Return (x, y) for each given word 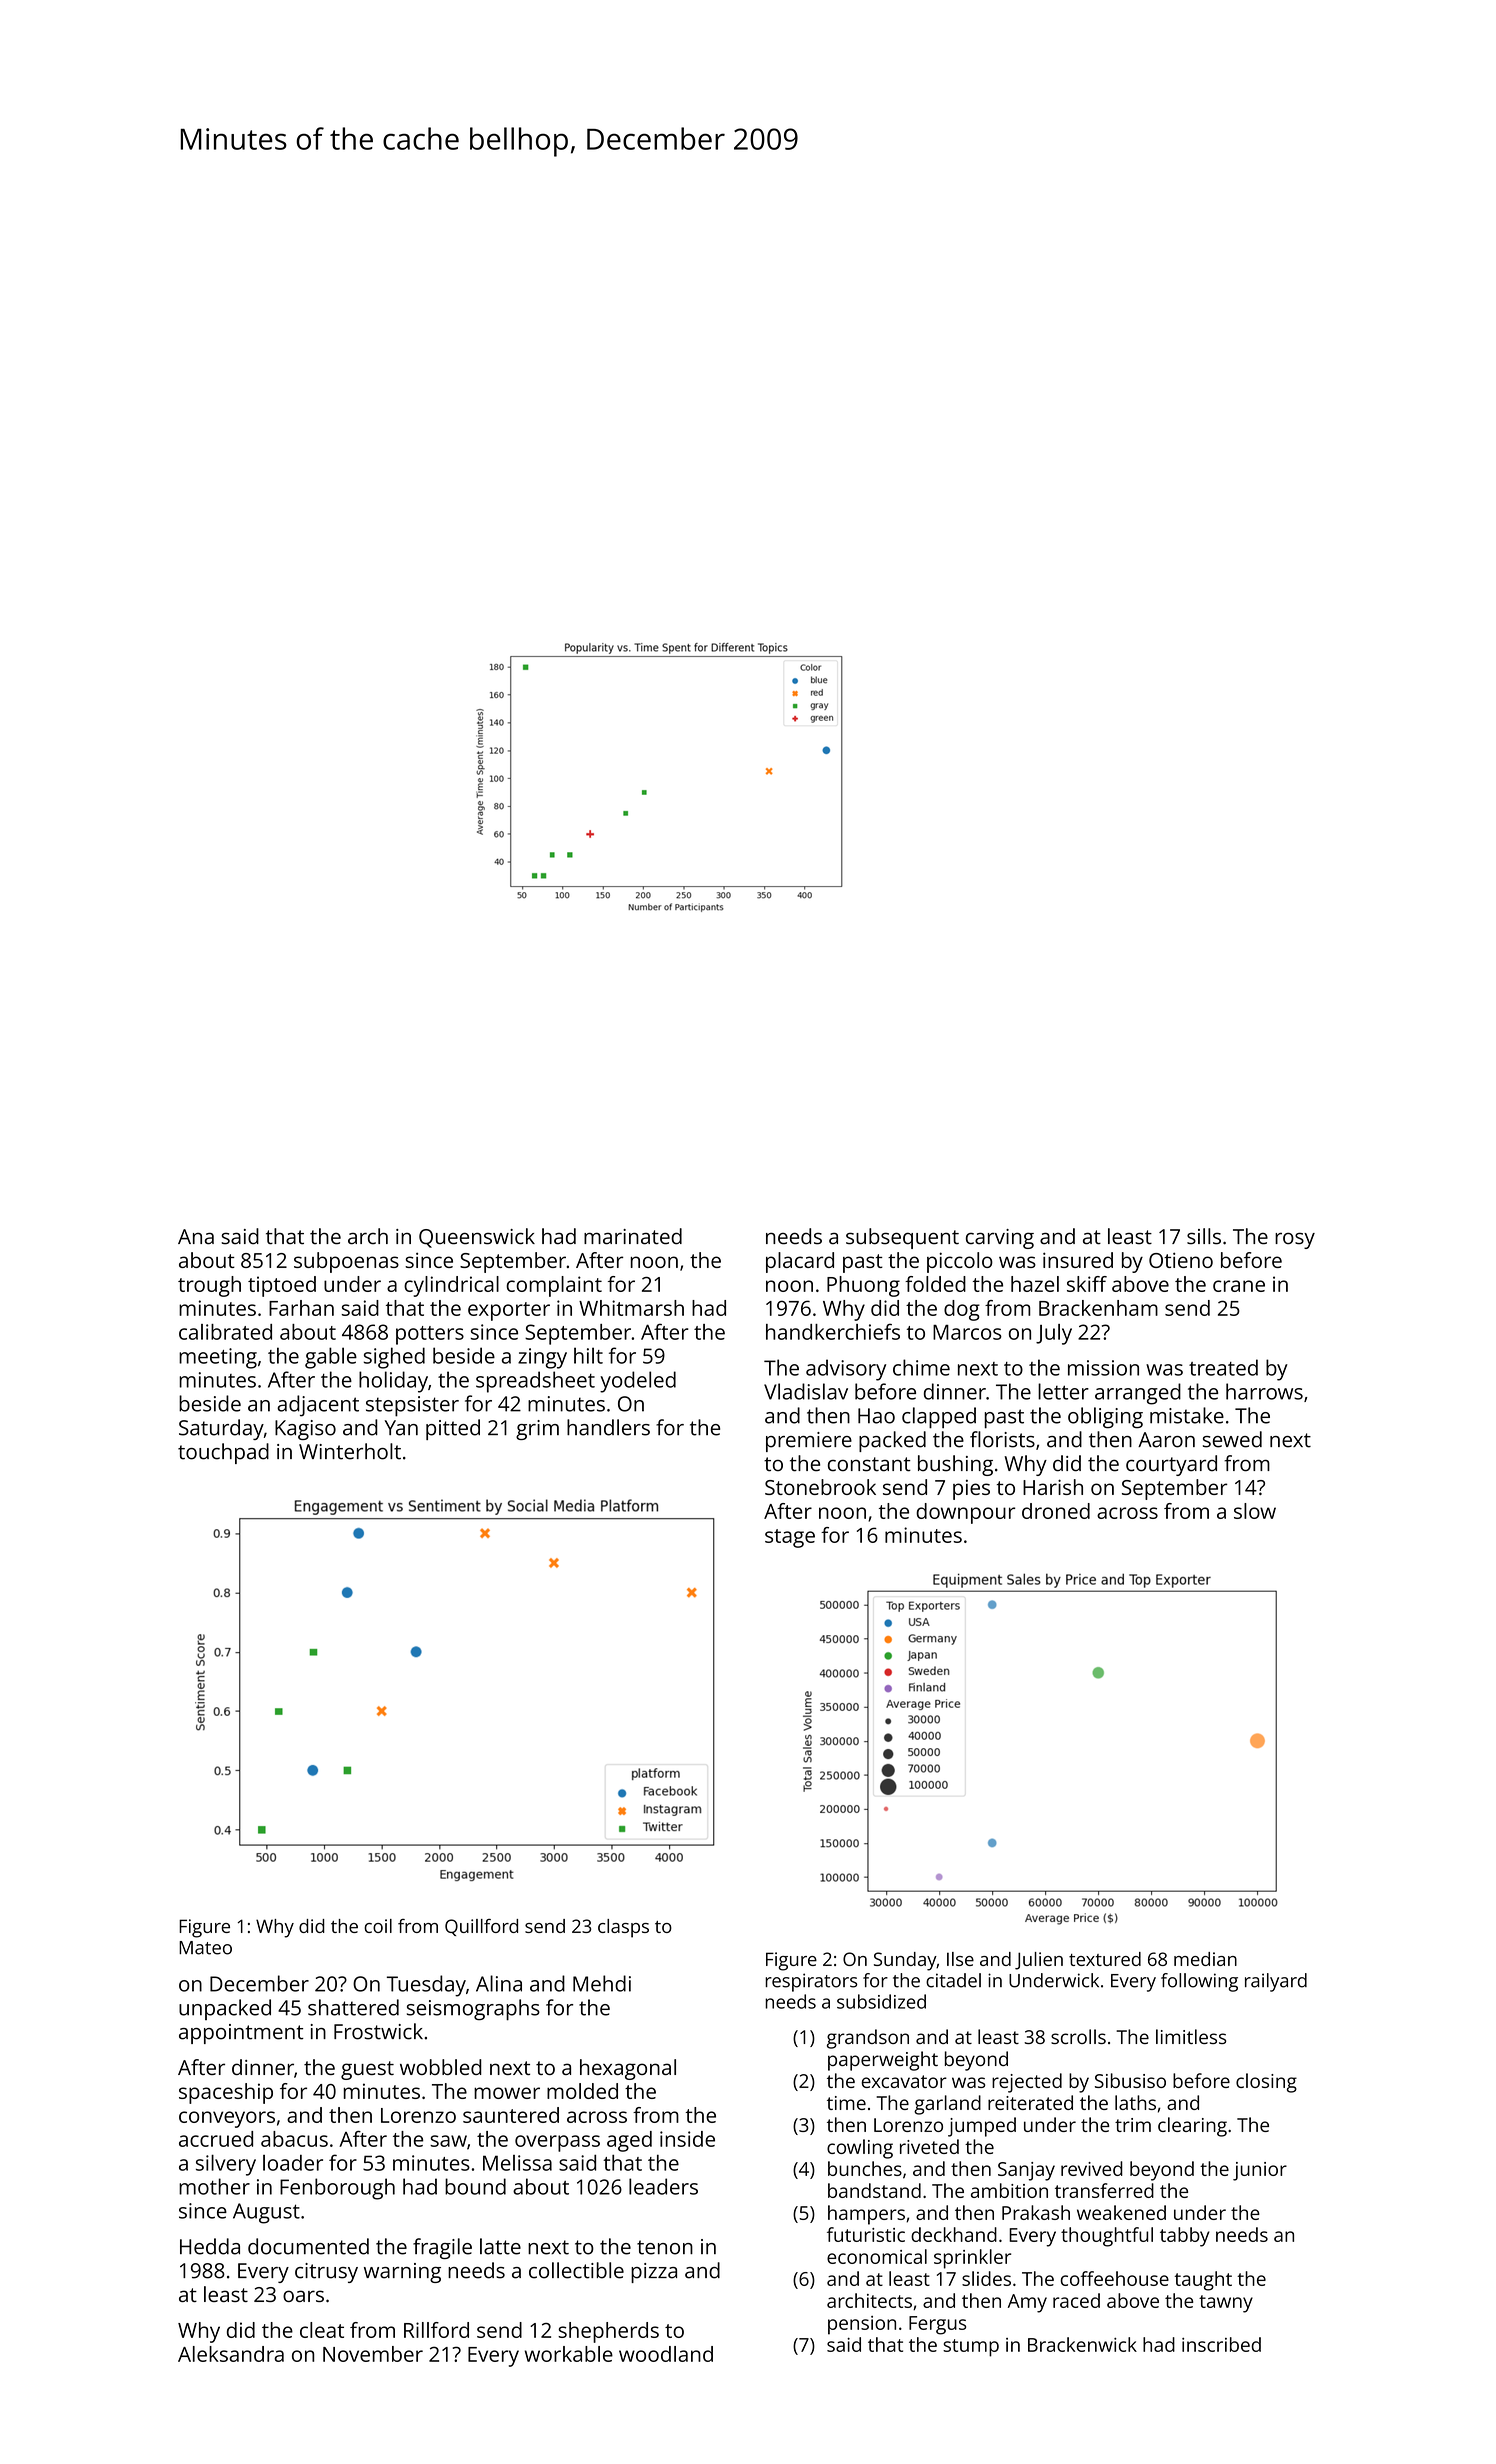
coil (378, 1926)
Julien (1039, 1961)
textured (1105, 1959)
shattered (353, 2007)
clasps (623, 1928)
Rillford (436, 2330)
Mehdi (602, 1983)
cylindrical (451, 1286)
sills (1204, 1236)
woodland (666, 2354)
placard (800, 1262)
